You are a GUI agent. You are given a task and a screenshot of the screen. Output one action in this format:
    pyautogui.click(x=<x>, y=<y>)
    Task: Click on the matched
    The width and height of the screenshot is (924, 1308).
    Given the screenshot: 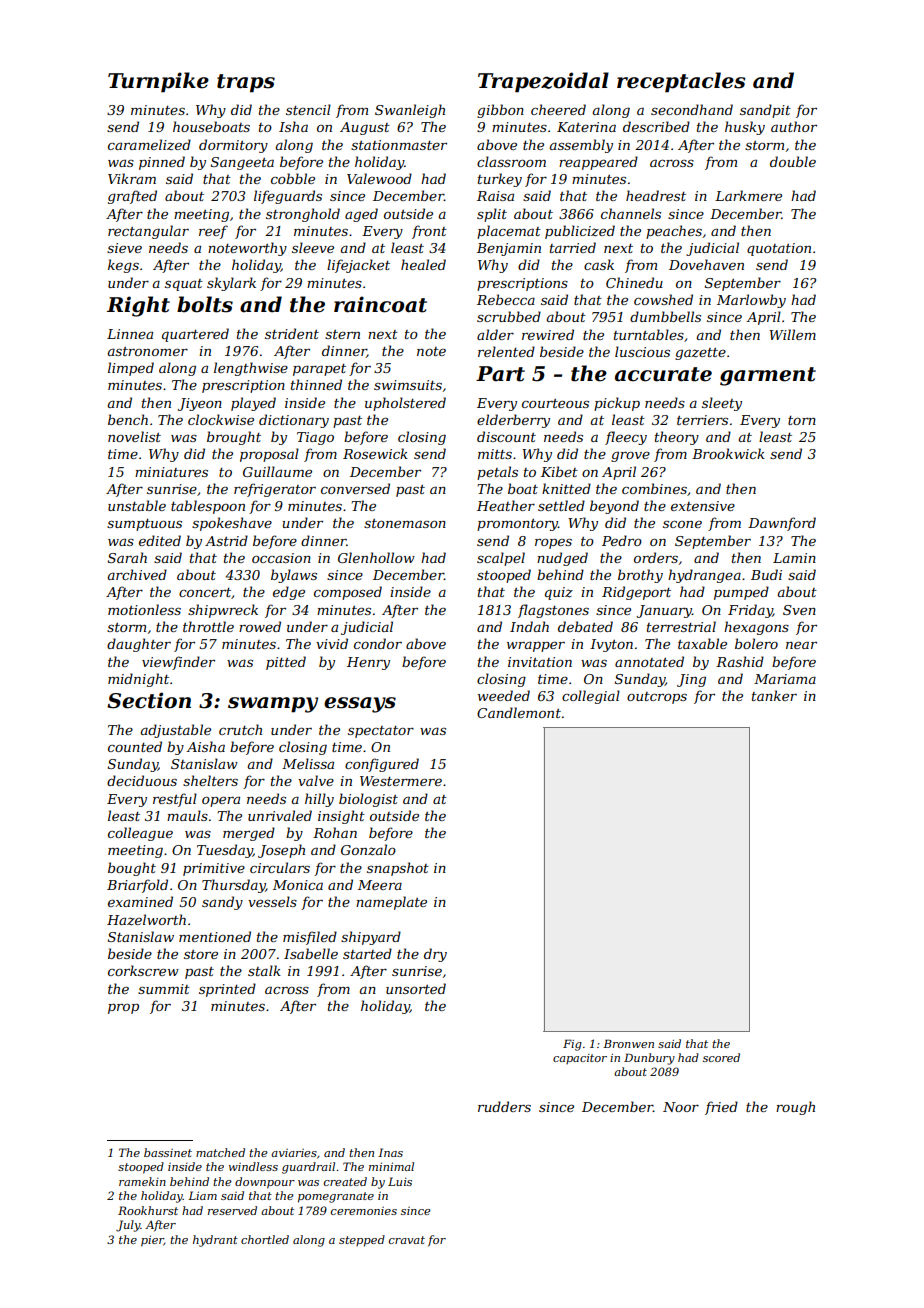 What is the action you would take?
    pyautogui.click(x=220, y=1152)
